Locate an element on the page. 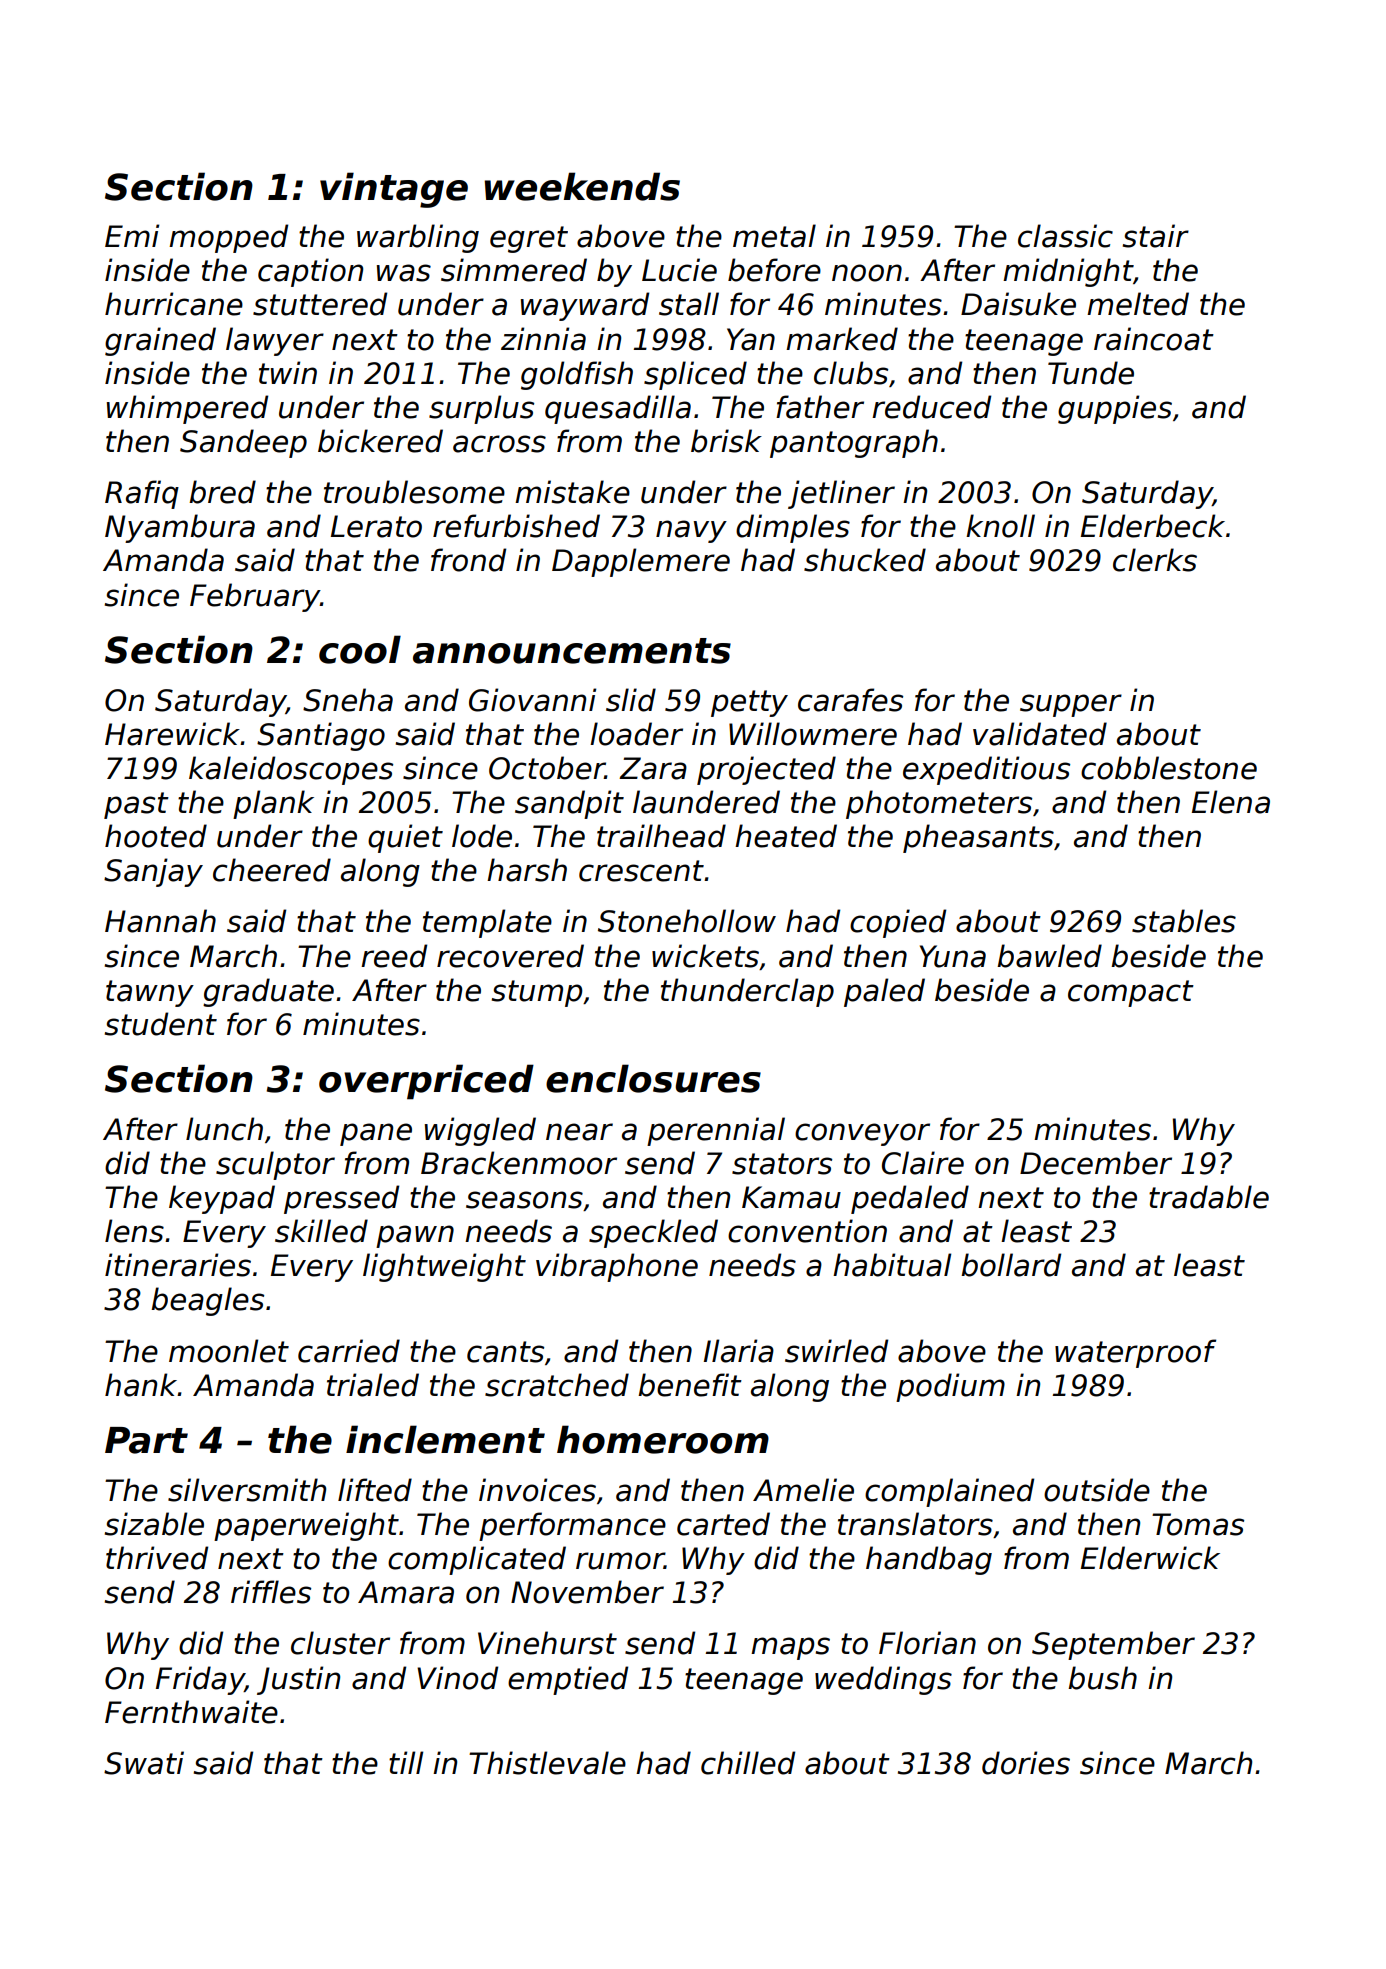 The height and width of the document is (1969, 1386). bawled is located at coordinates (1049, 956).
